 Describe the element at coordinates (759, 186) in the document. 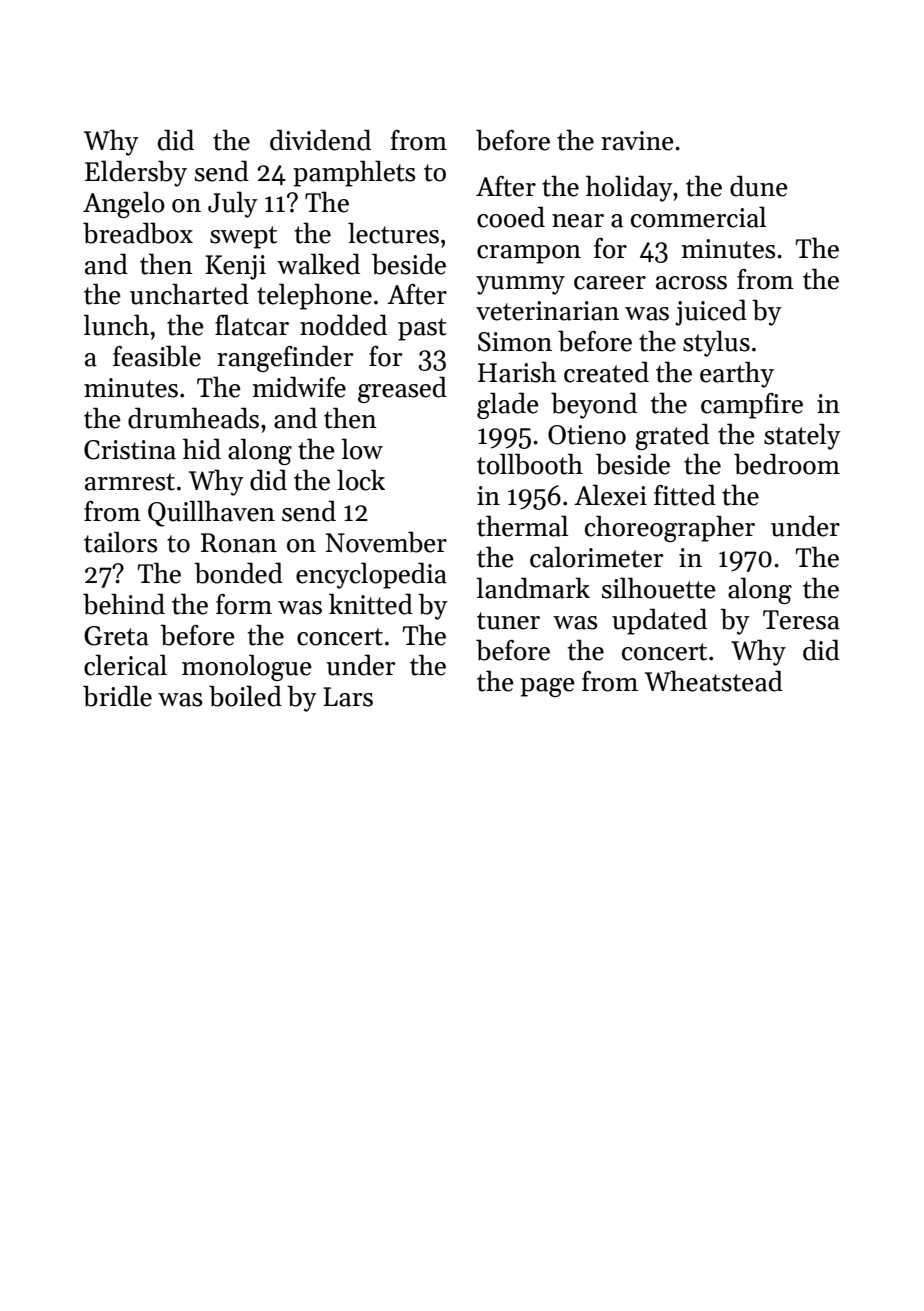

I see `dune` at that location.
